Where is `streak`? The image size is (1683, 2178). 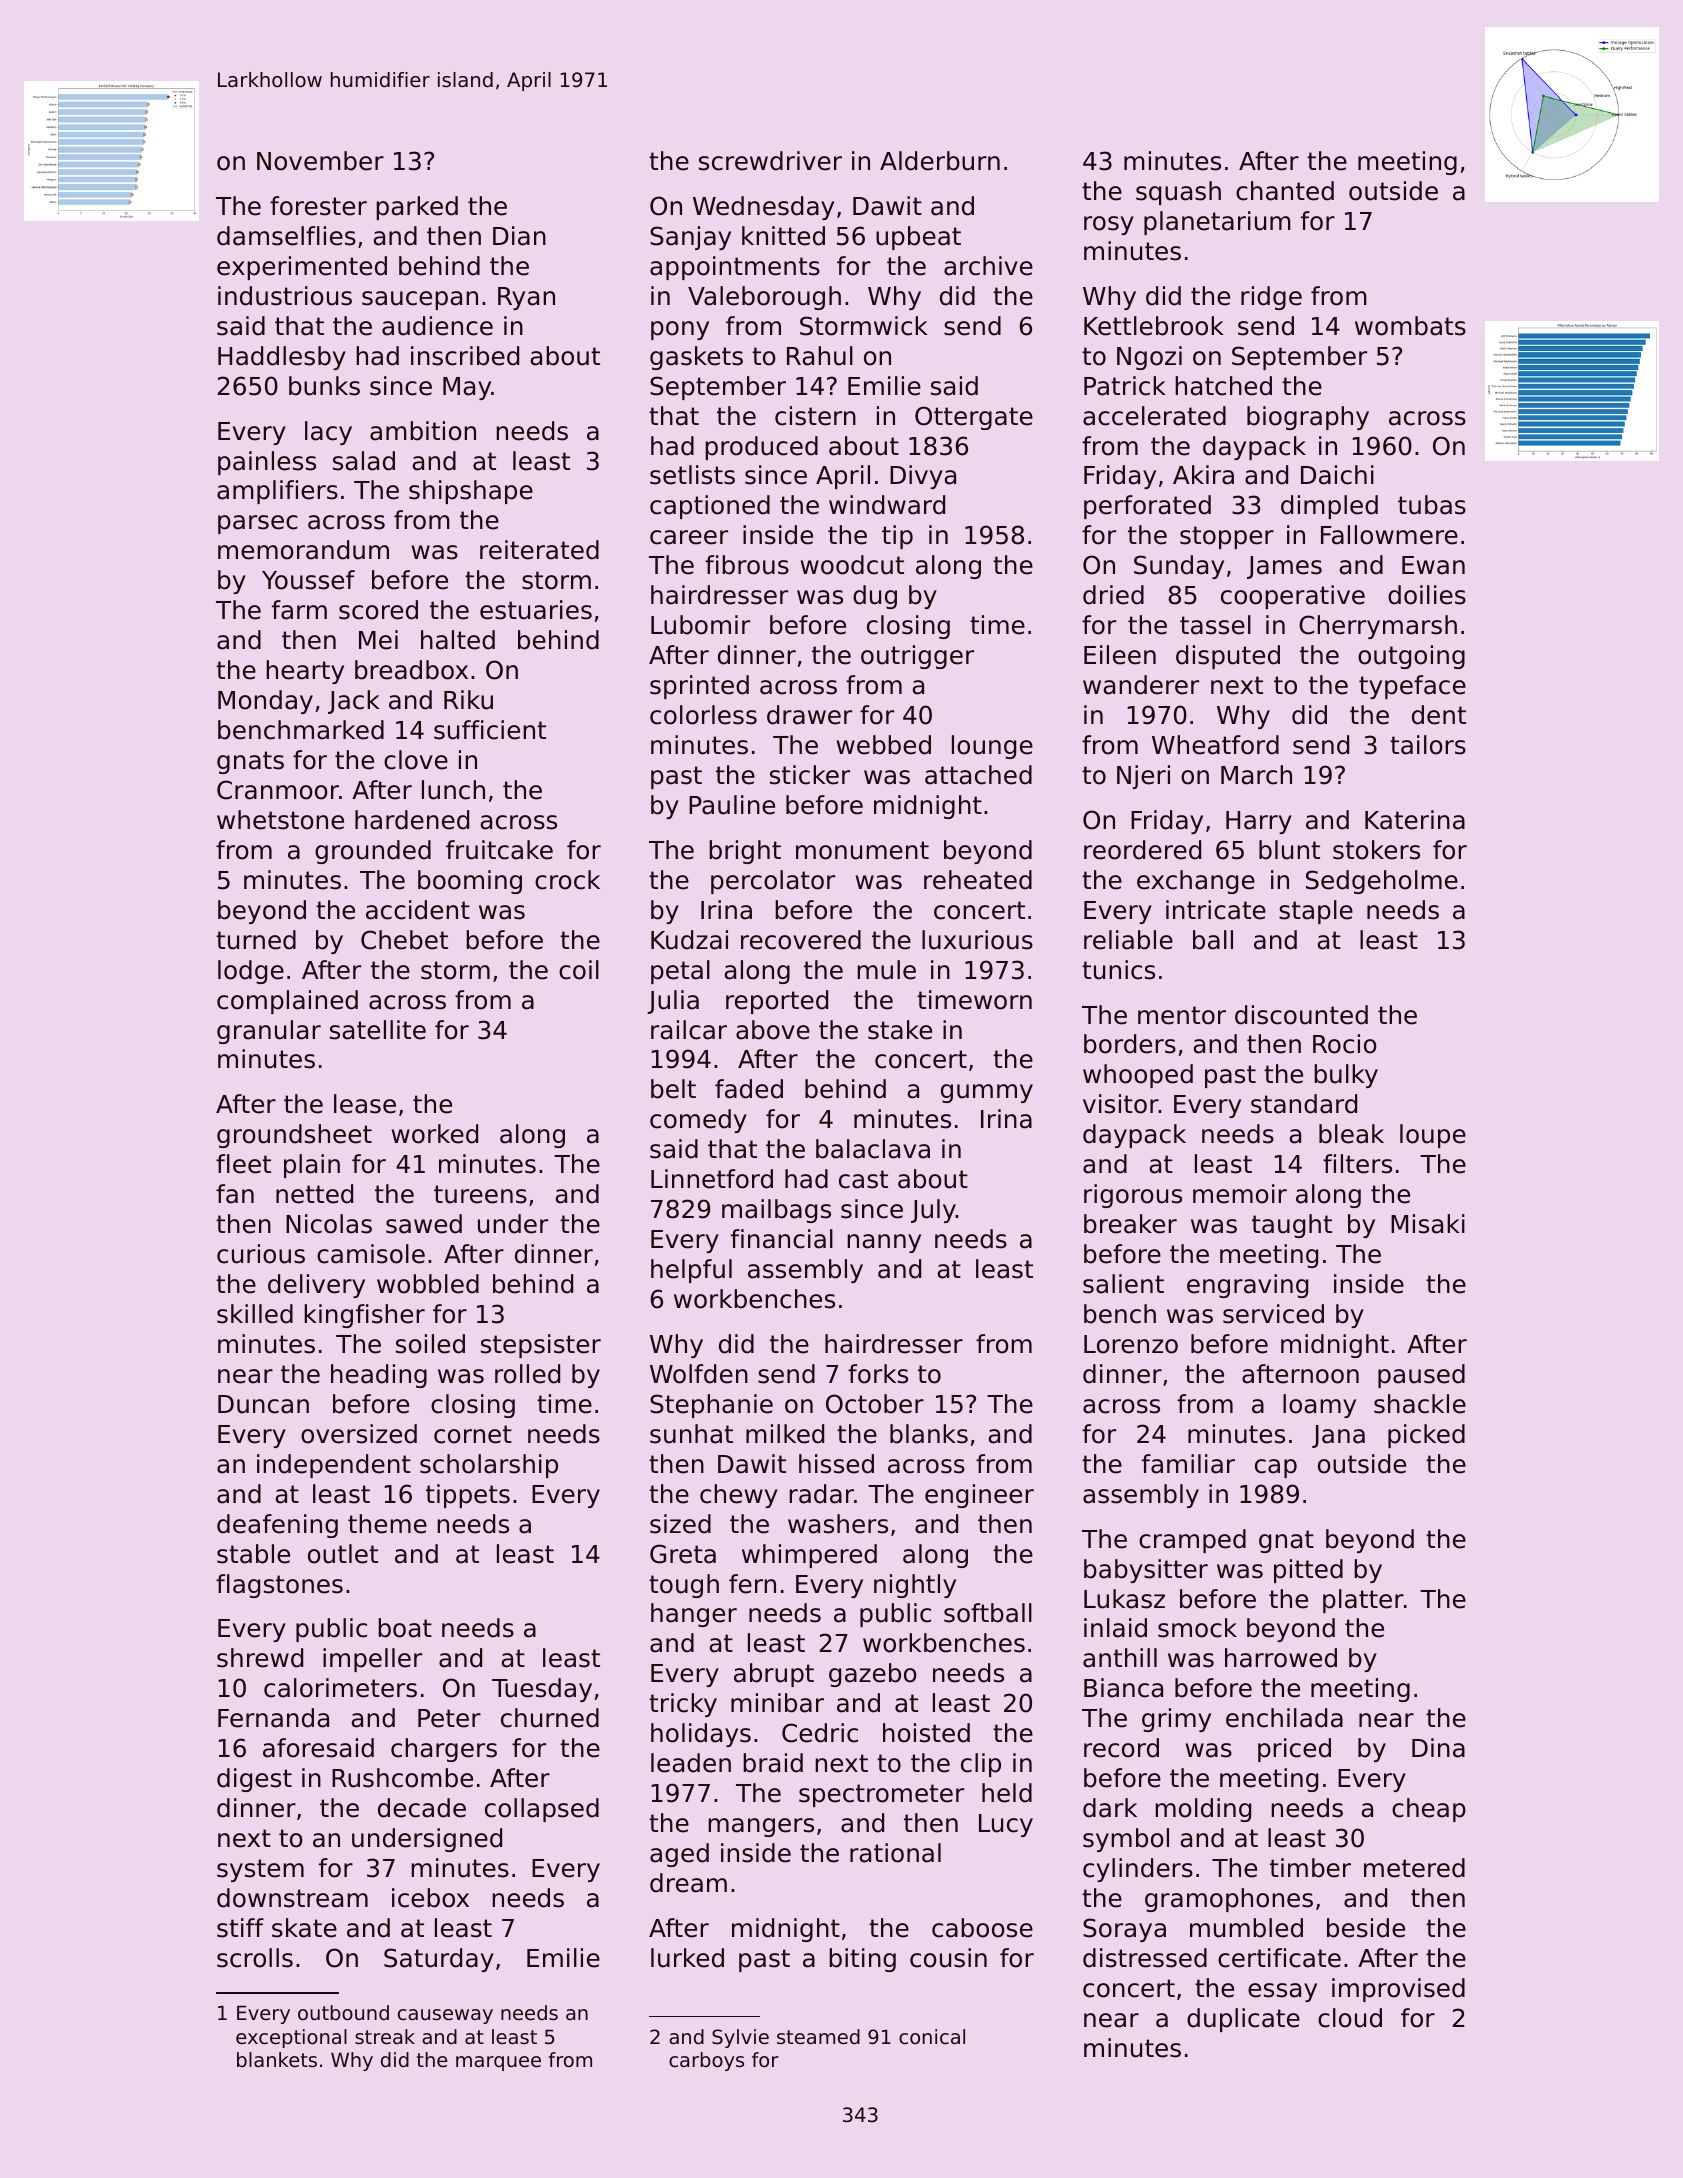 streak is located at coordinates (385, 2037).
